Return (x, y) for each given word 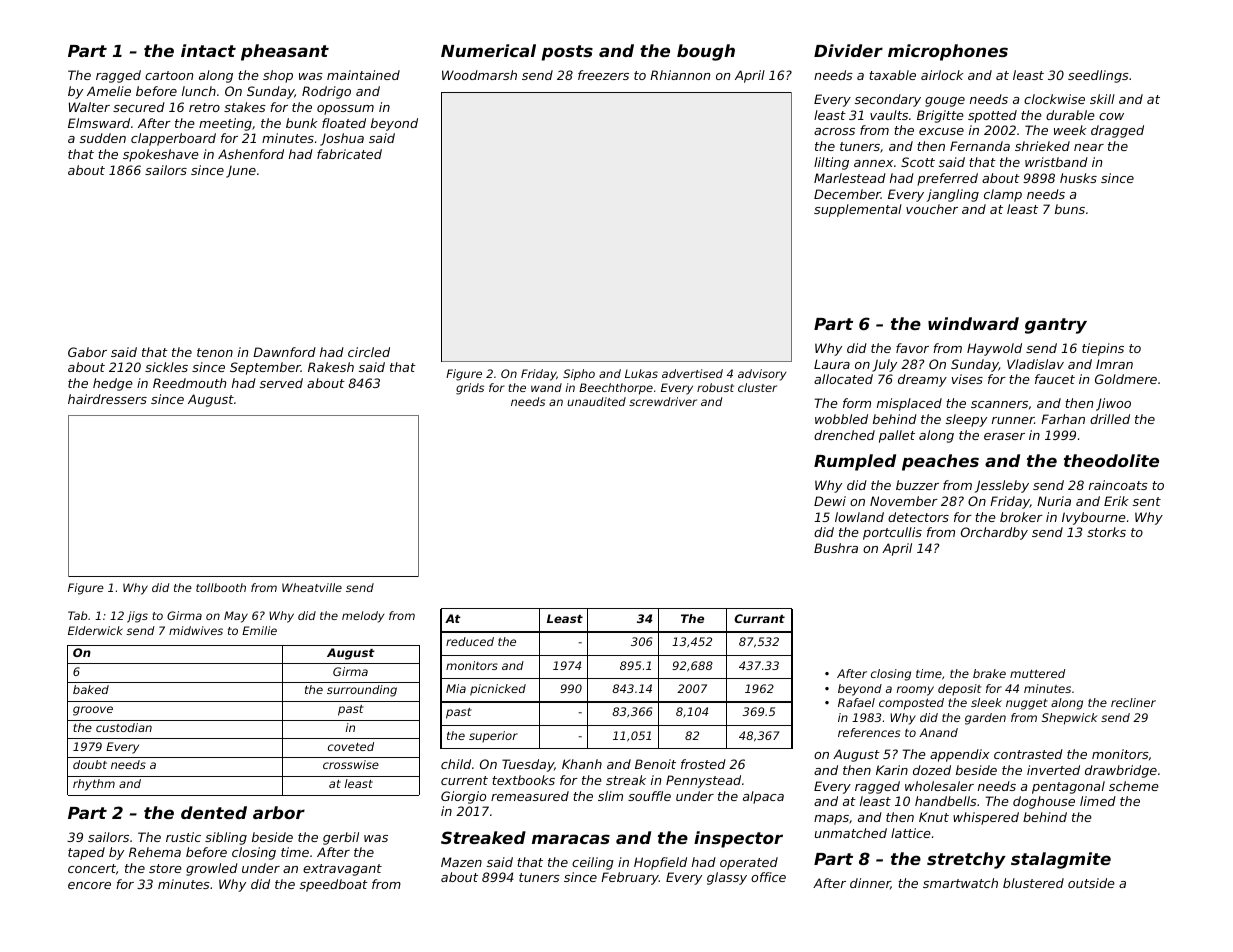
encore (89, 885)
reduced (470, 641)
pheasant (285, 52)
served (281, 383)
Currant (759, 618)
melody (363, 617)
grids (470, 389)
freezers (603, 75)
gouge (945, 102)
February (630, 878)
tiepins (1103, 349)
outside (1091, 883)
